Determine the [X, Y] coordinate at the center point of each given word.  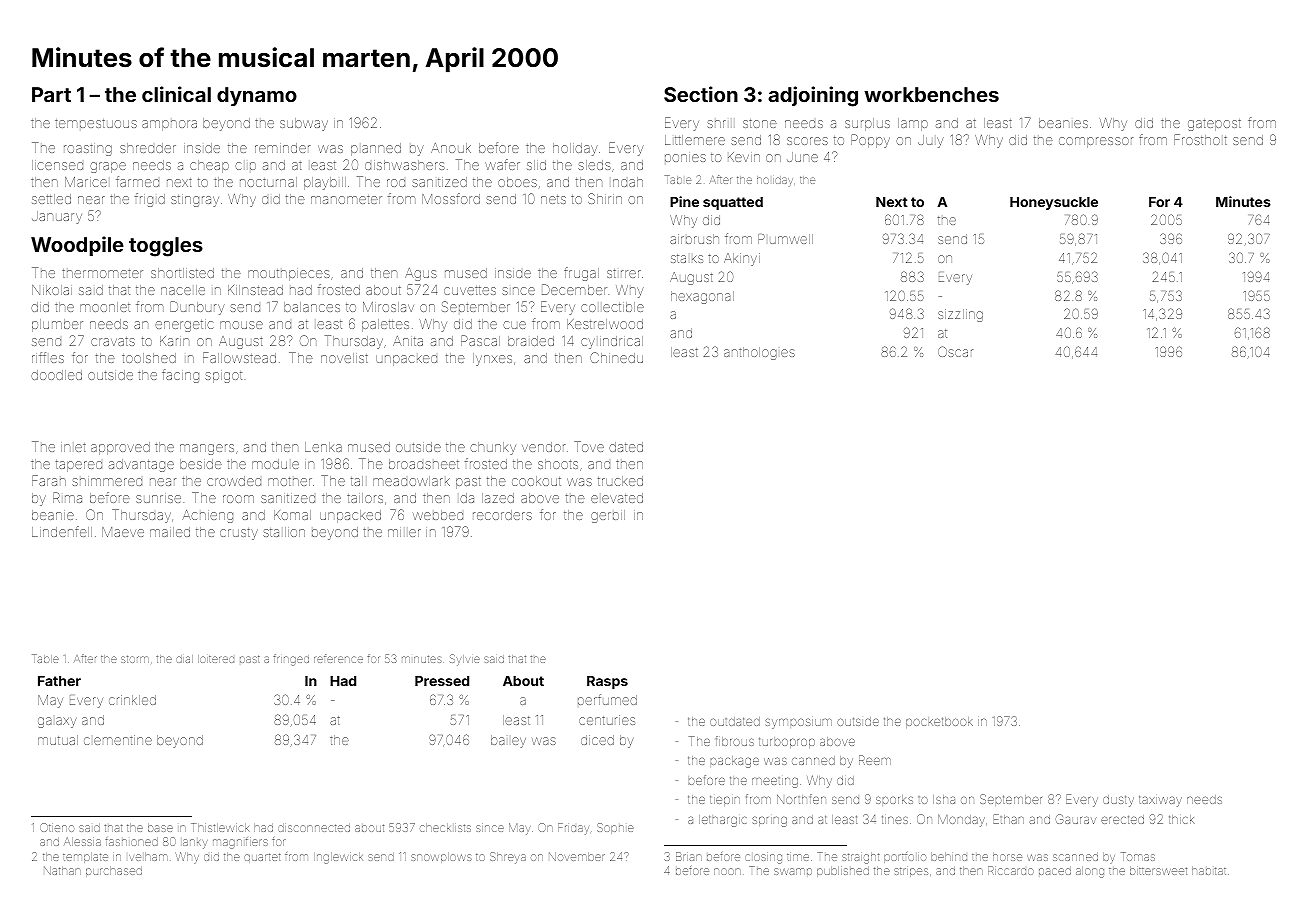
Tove [589, 446]
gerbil [608, 516]
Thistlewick [220, 827]
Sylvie [465, 660]
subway [304, 124]
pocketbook [939, 722]
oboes [517, 182]
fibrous [735, 741]
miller [404, 533]
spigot [223, 377]
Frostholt [1200, 139]
